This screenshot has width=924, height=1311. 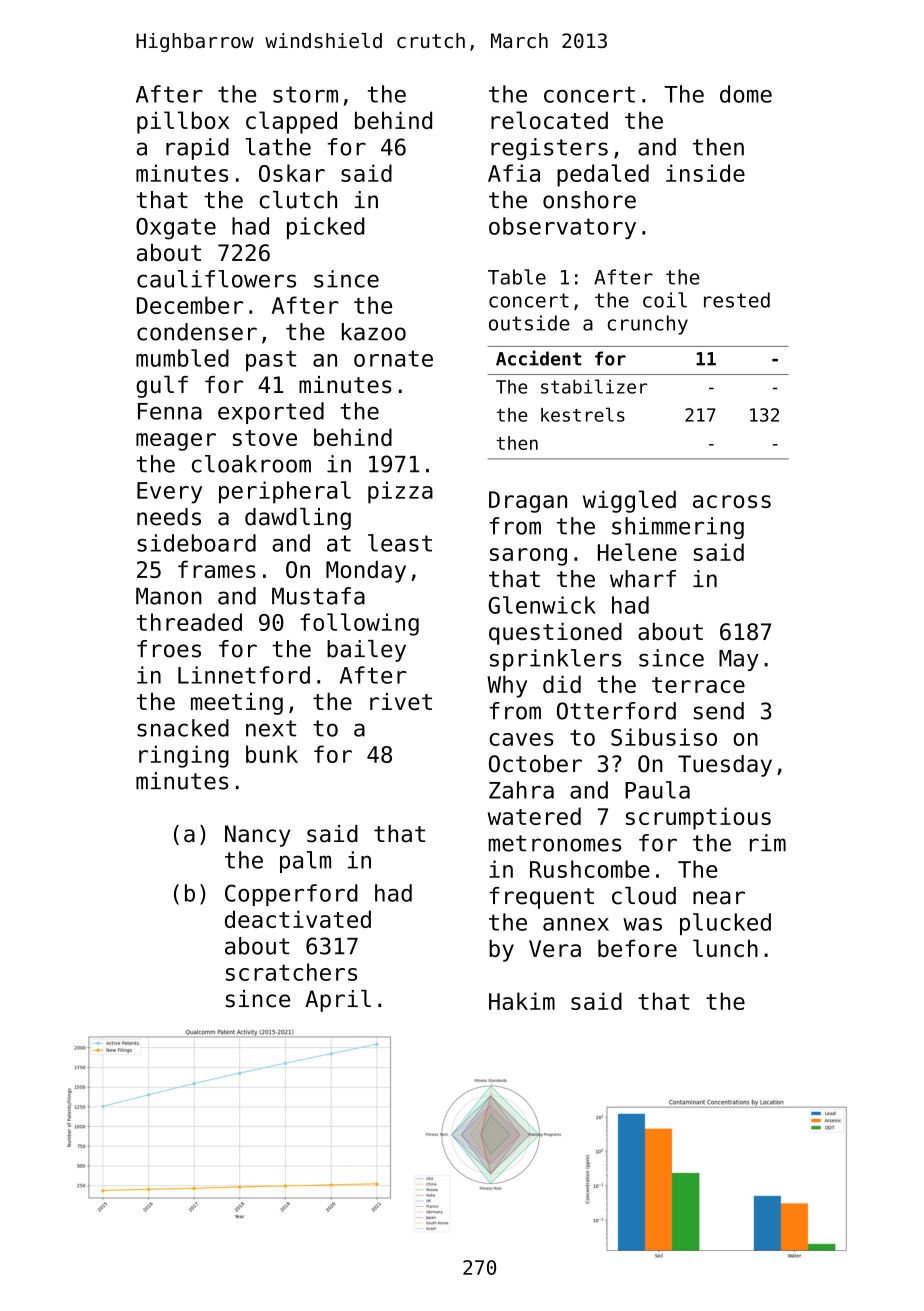 What do you see at coordinates (291, 972) in the screenshot?
I see `scratchers` at bounding box center [291, 972].
